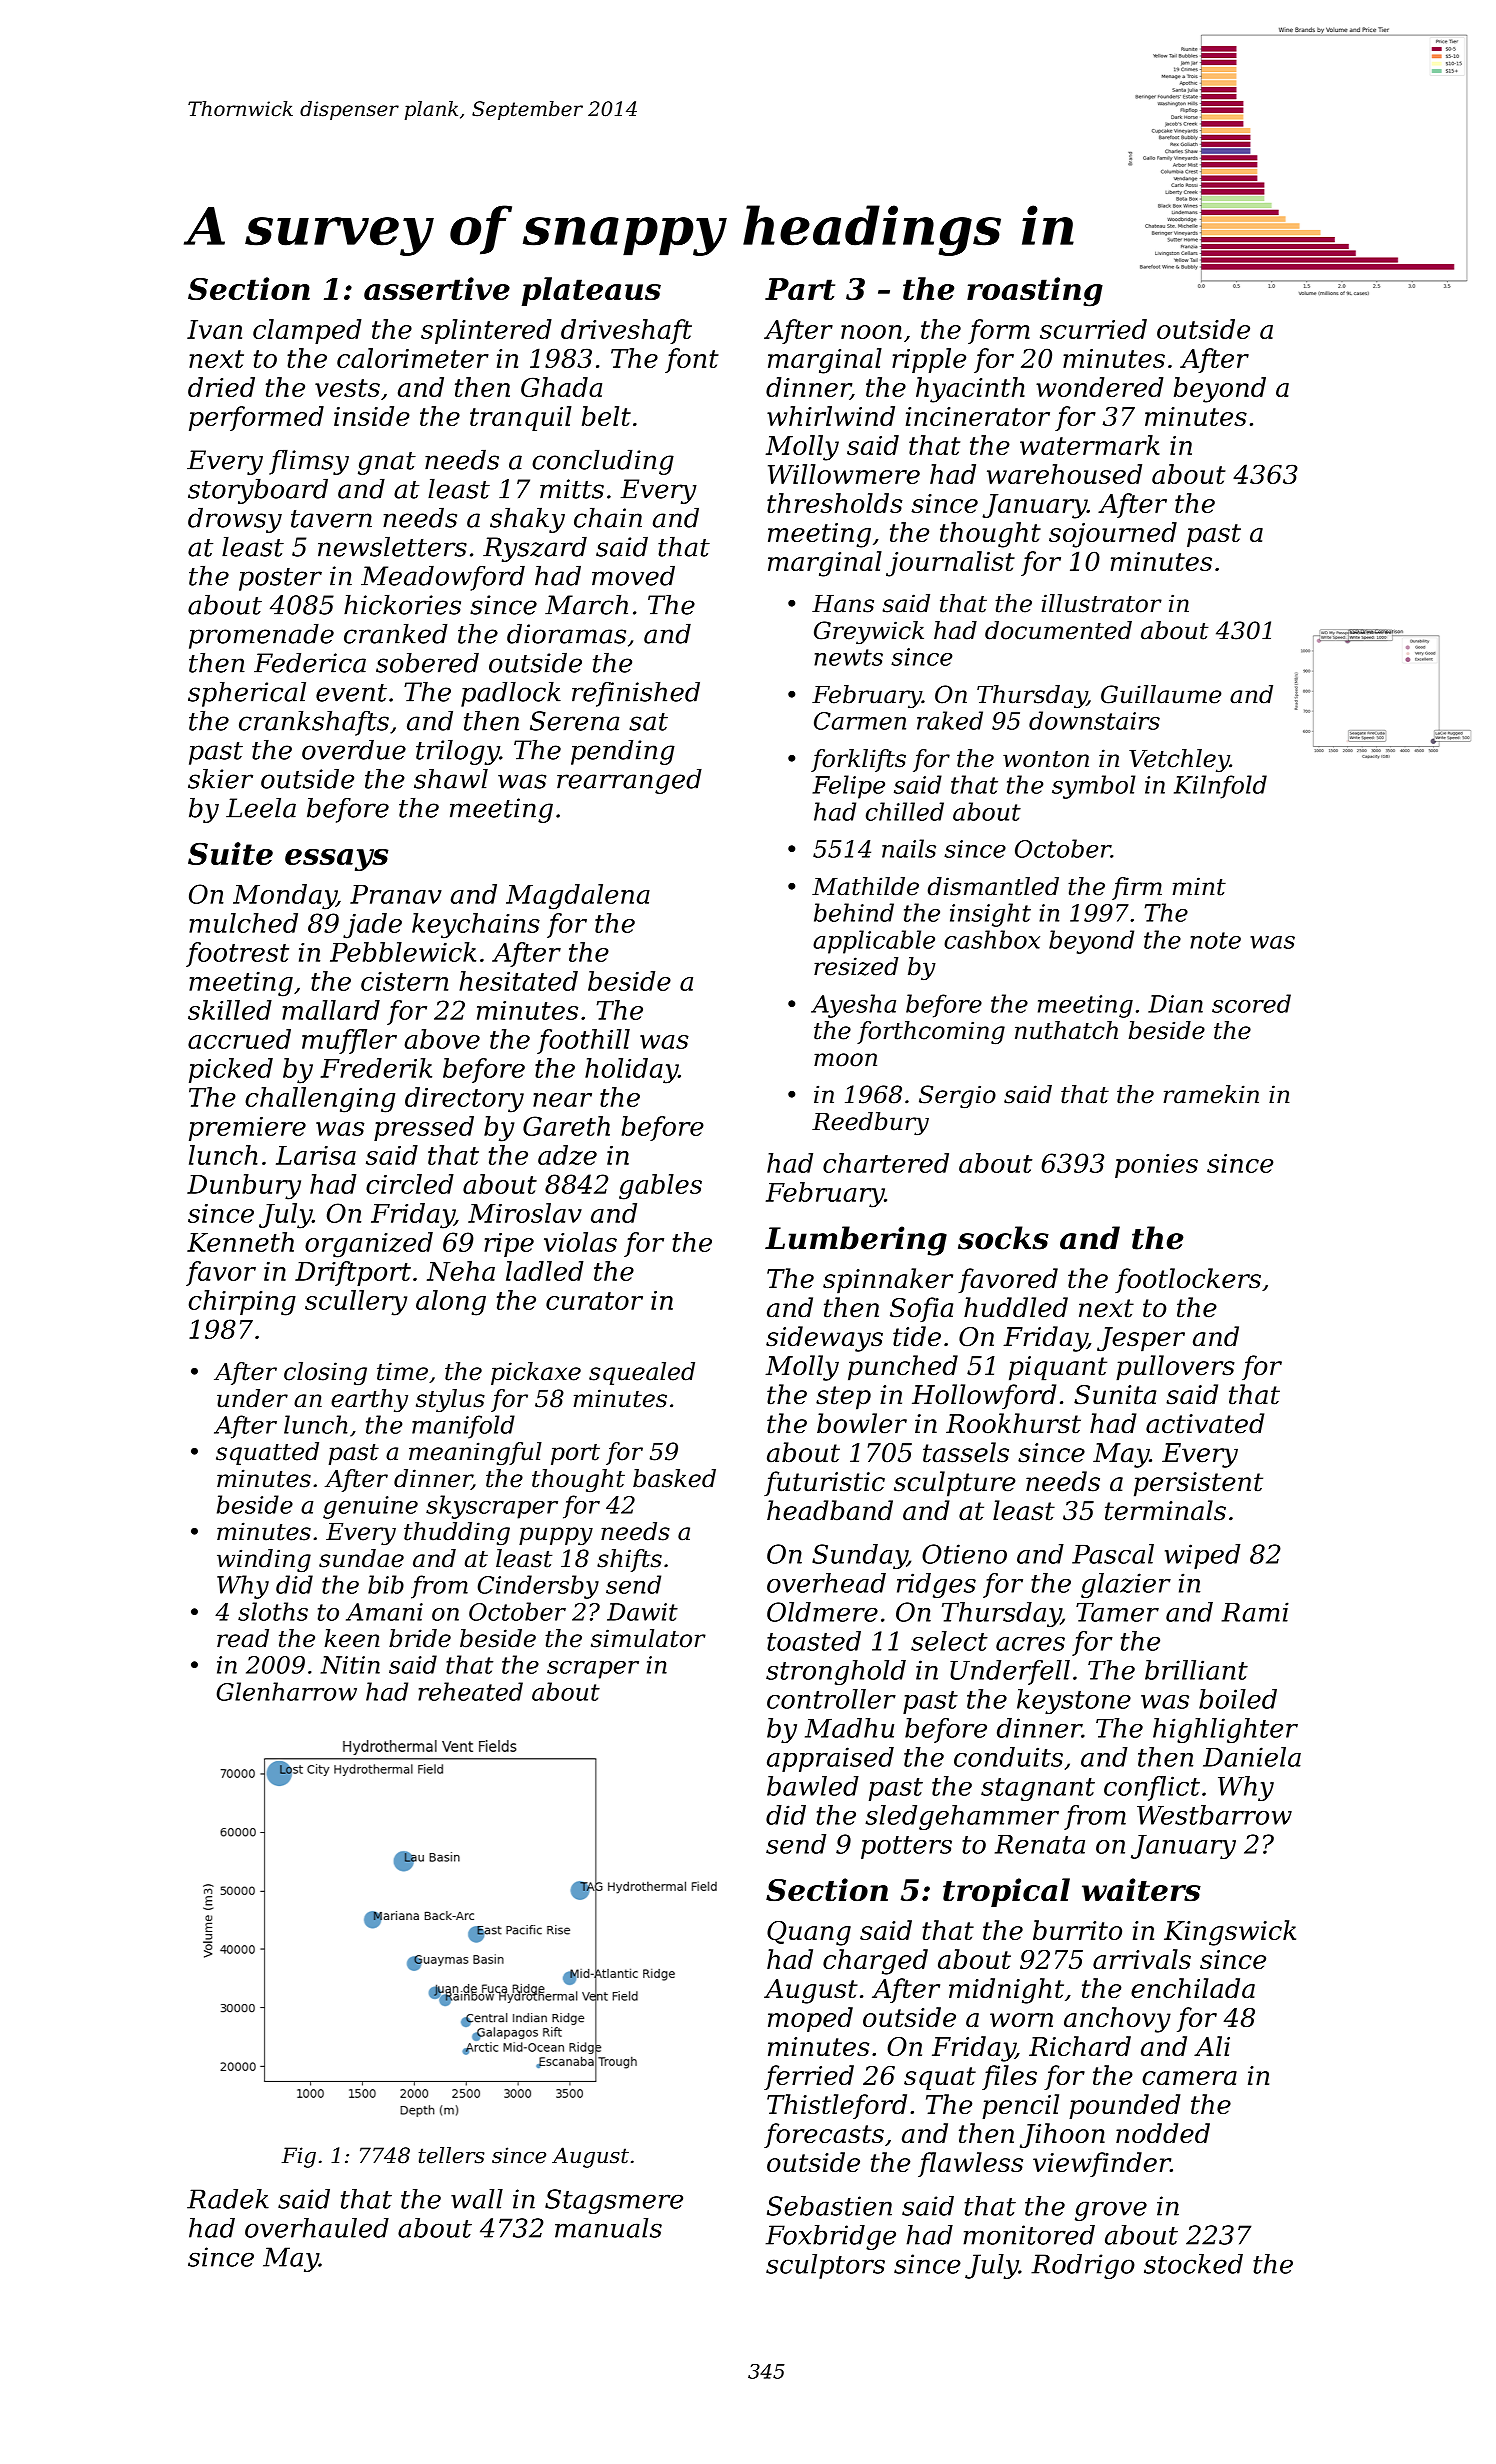  What do you see at coordinates (1040, 1844) in the image?
I see `Renata` at bounding box center [1040, 1844].
